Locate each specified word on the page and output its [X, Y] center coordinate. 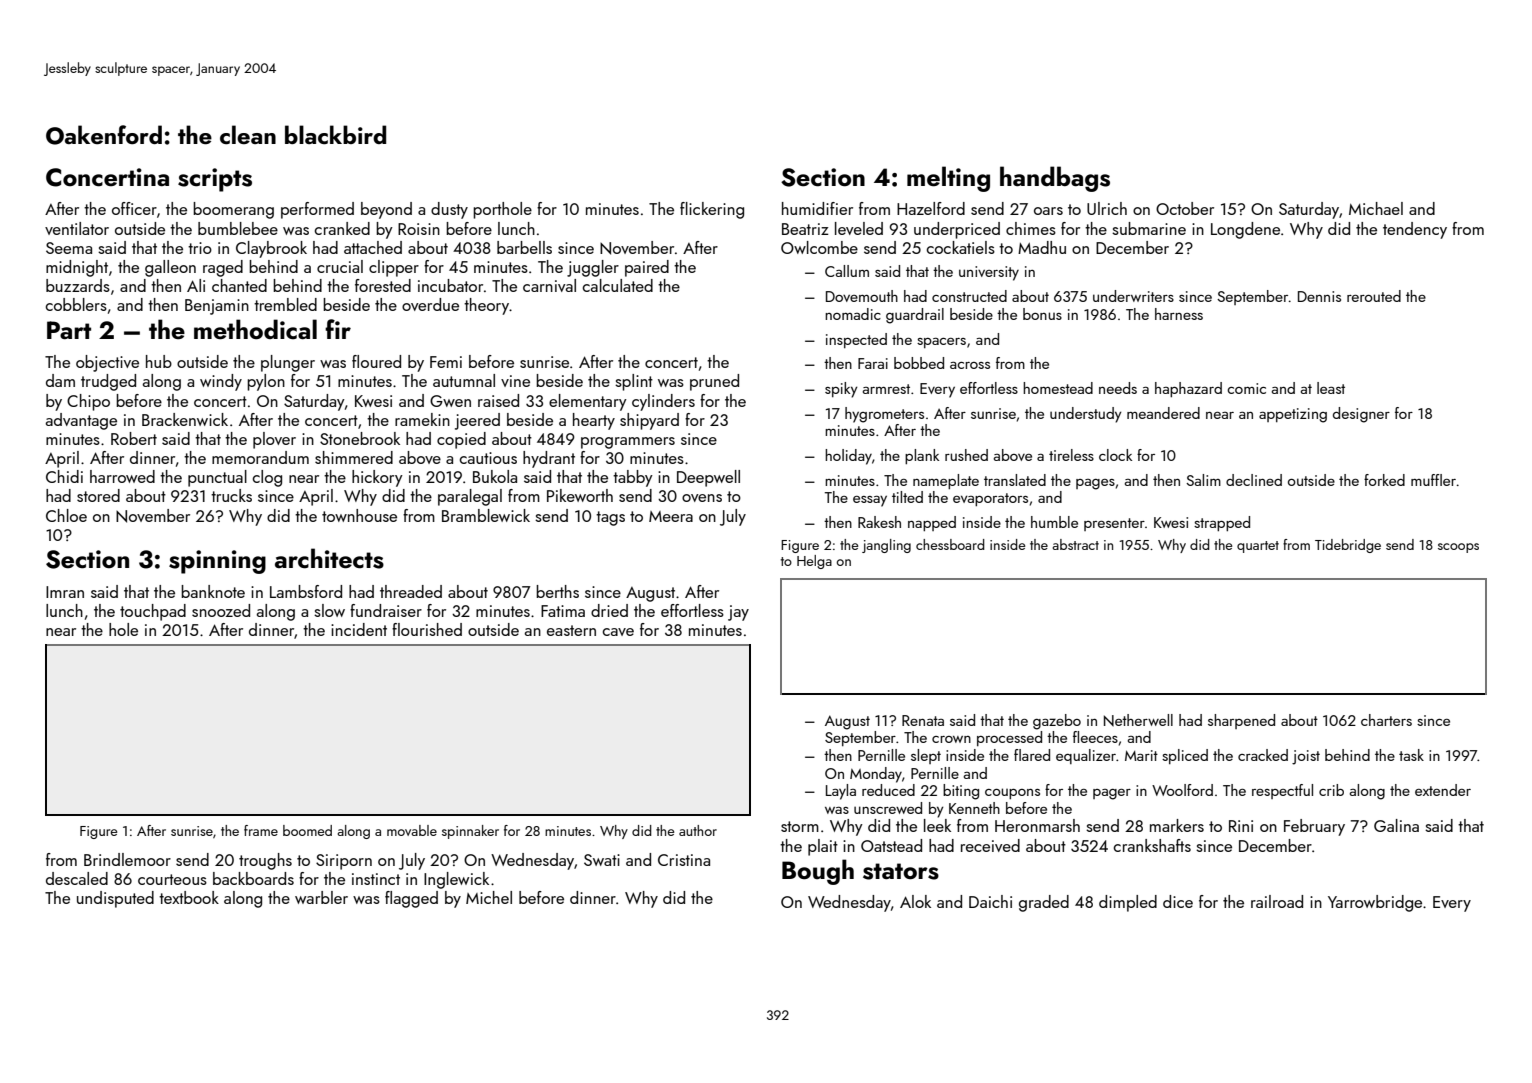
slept [926, 756]
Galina [1396, 825]
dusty [449, 210]
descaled [77, 878]
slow [329, 610]
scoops [1458, 548]
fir [338, 329]
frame [261, 830]
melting [948, 179]
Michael [1376, 208]
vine [515, 381]
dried [609, 610]
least [1331, 388]
